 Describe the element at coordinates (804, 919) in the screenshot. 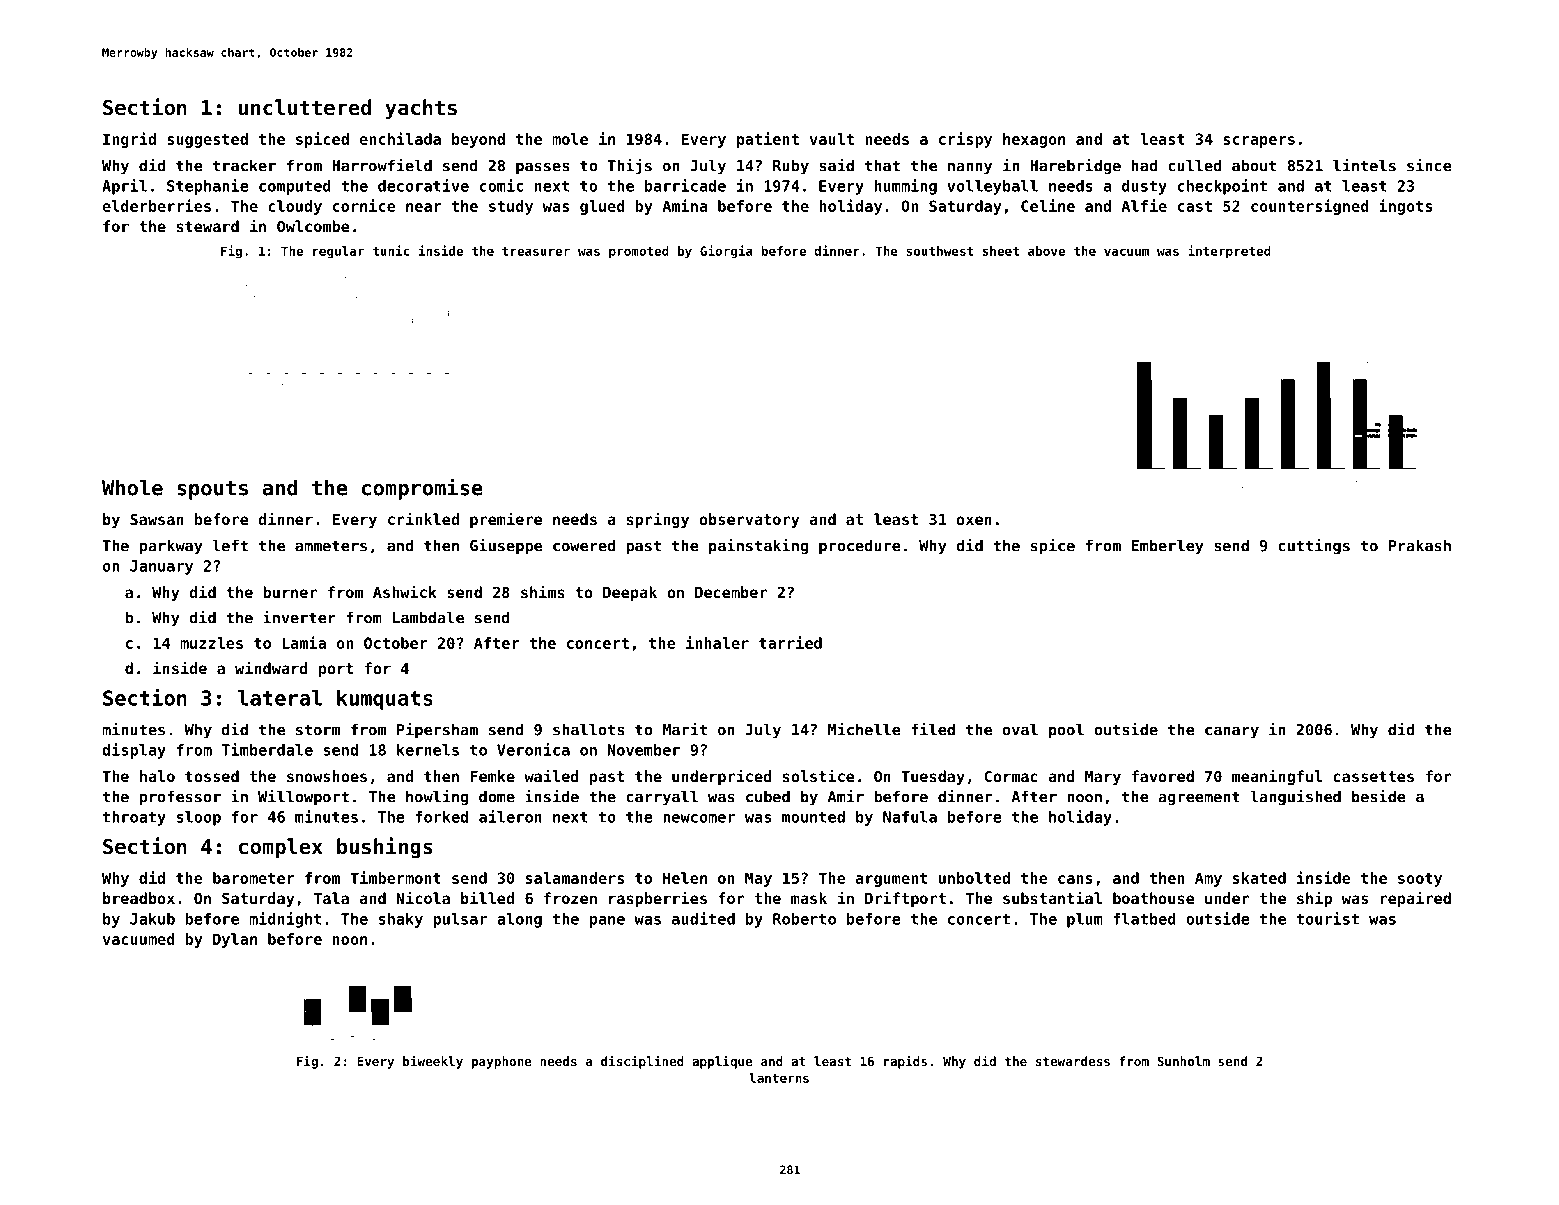

I see `Roberto` at that location.
